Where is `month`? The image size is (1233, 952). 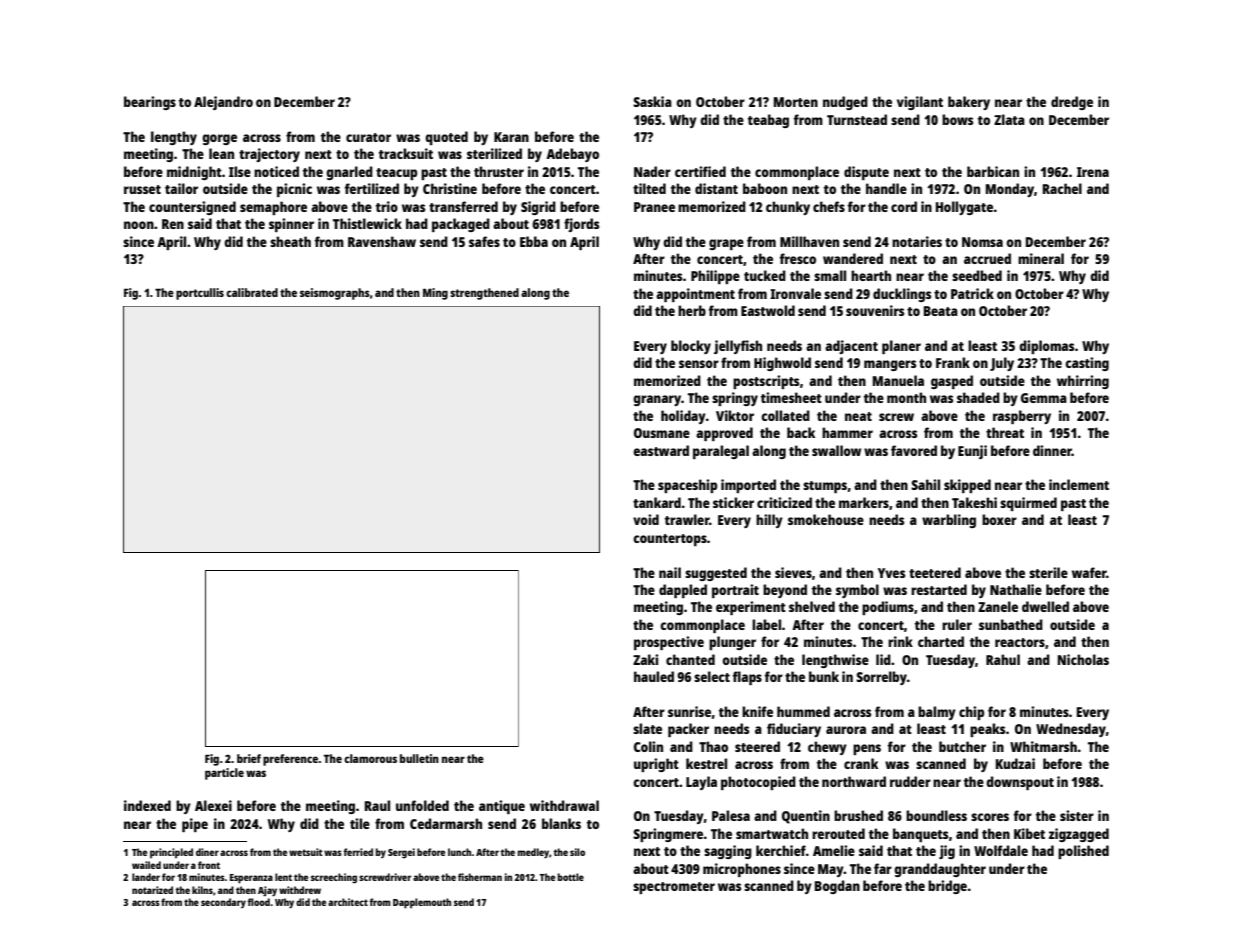
month is located at coordinates (906, 397).
